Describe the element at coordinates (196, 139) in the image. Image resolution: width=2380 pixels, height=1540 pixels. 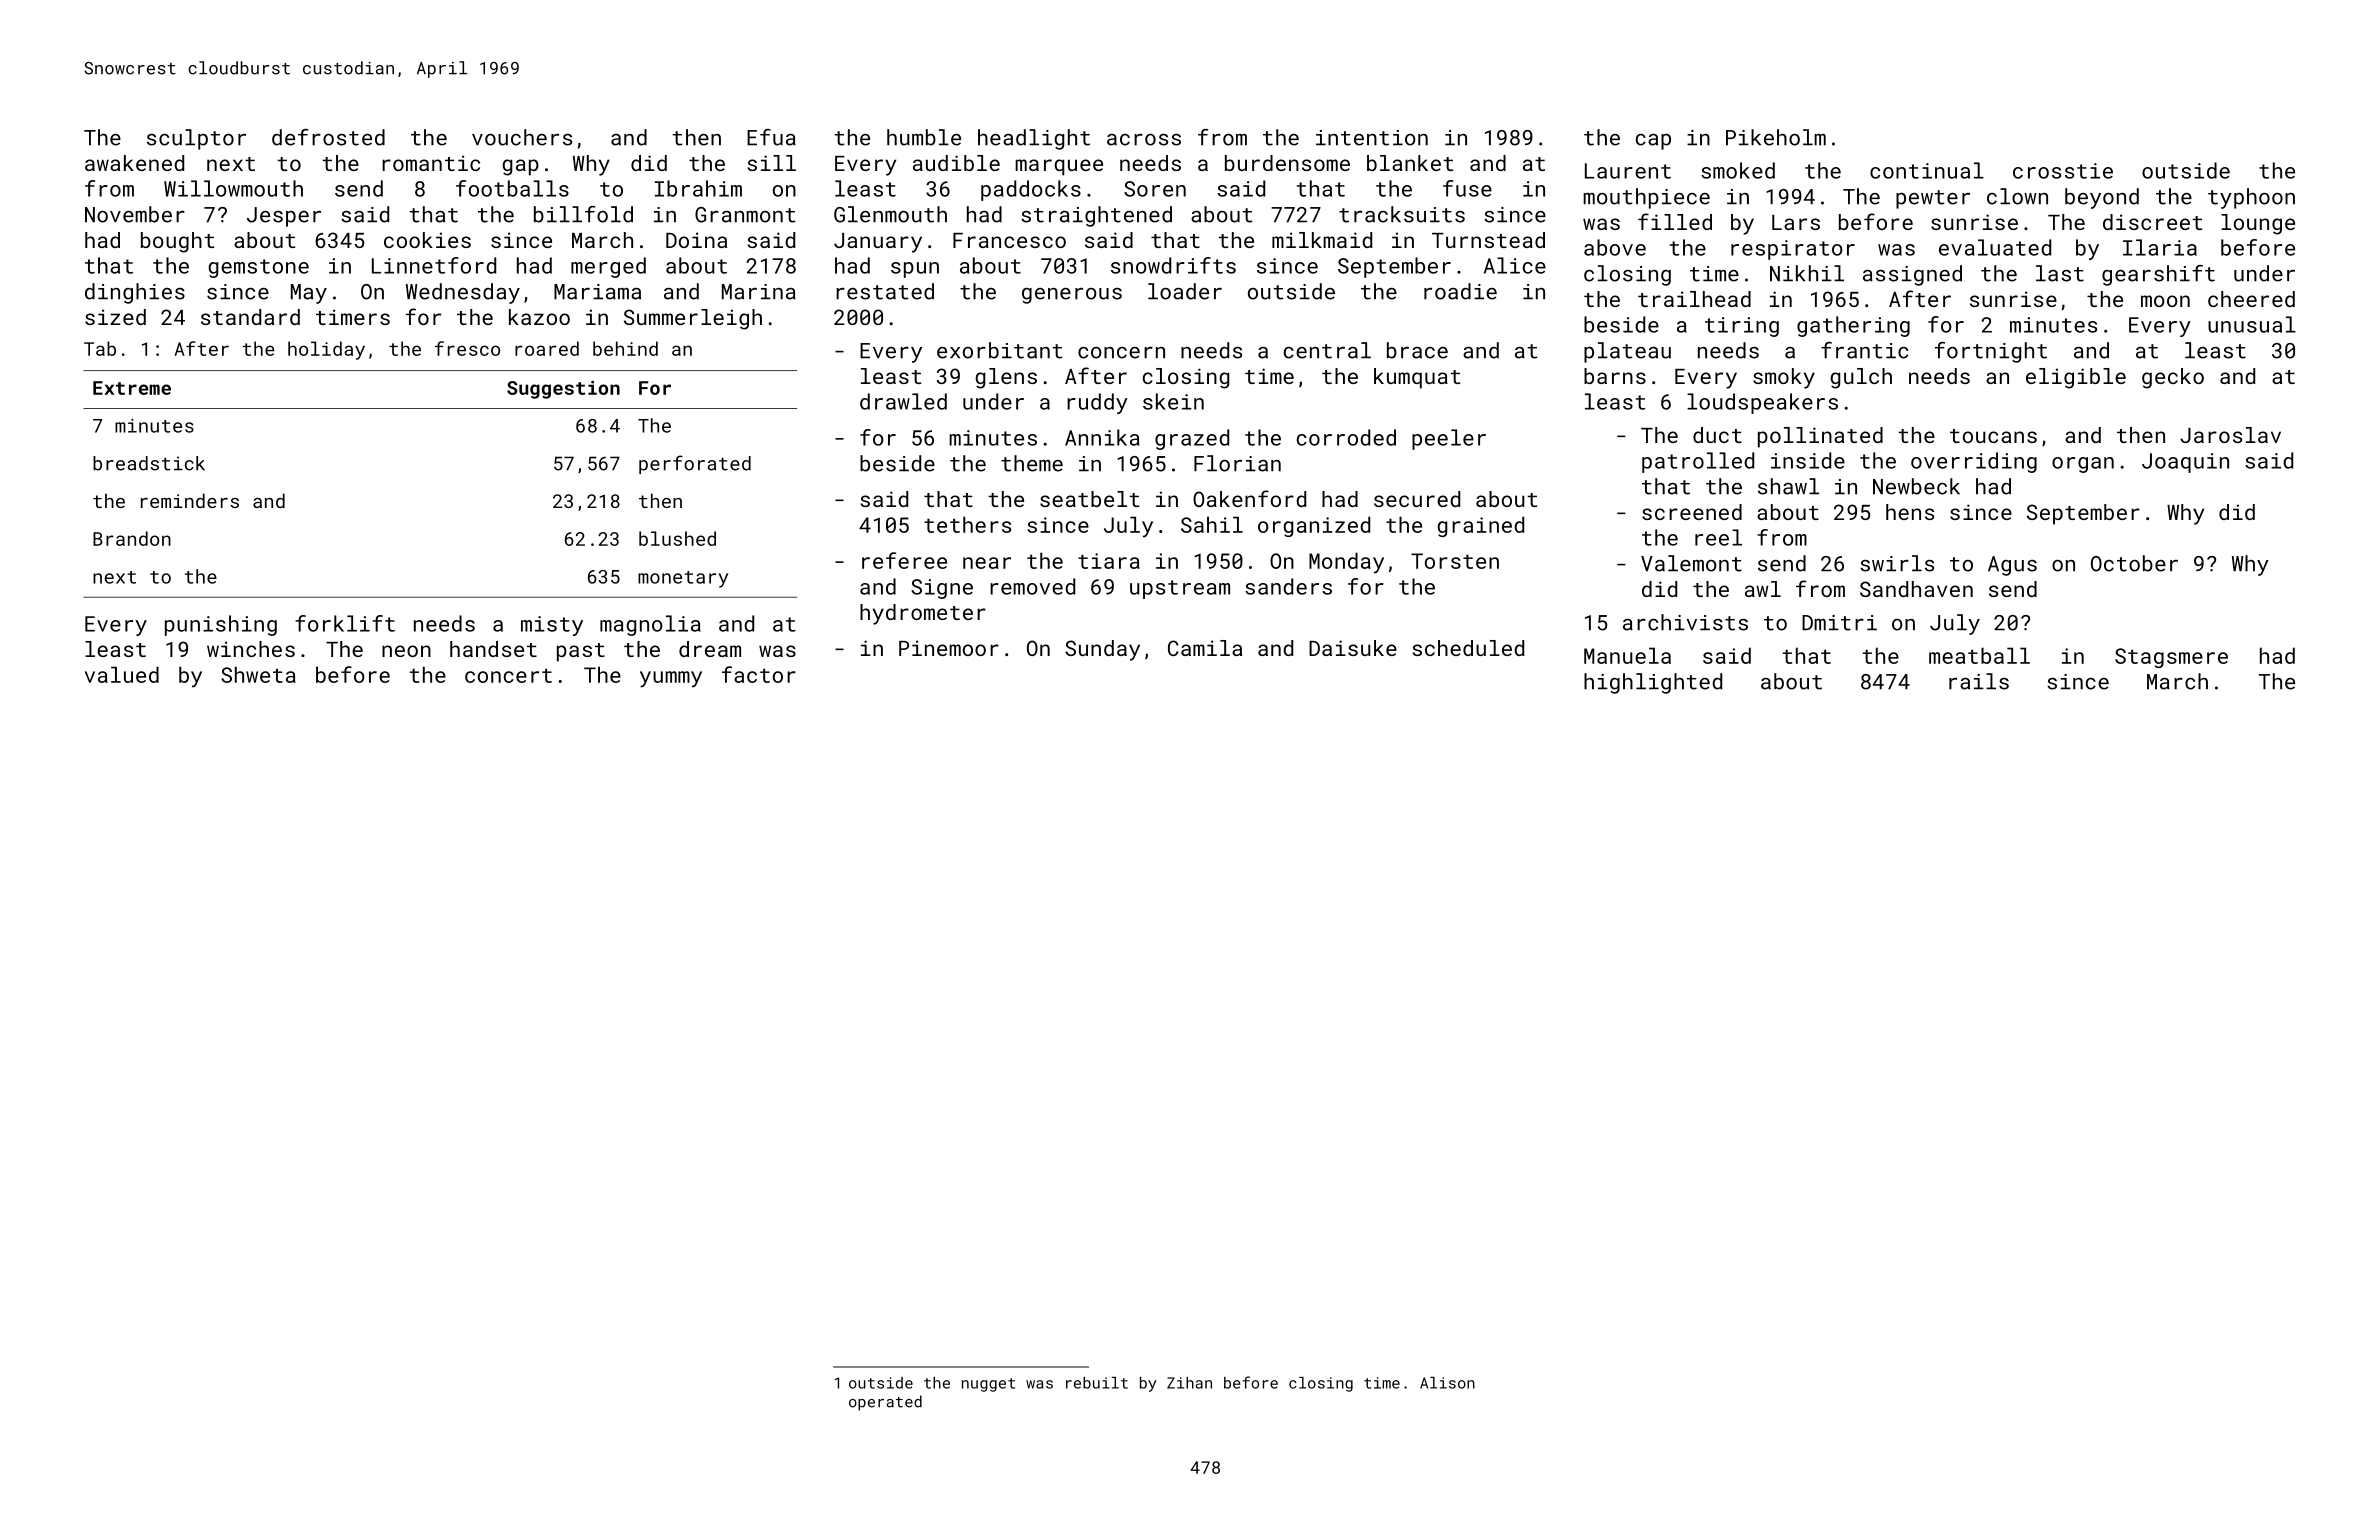
I see `sculptor` at that location.
